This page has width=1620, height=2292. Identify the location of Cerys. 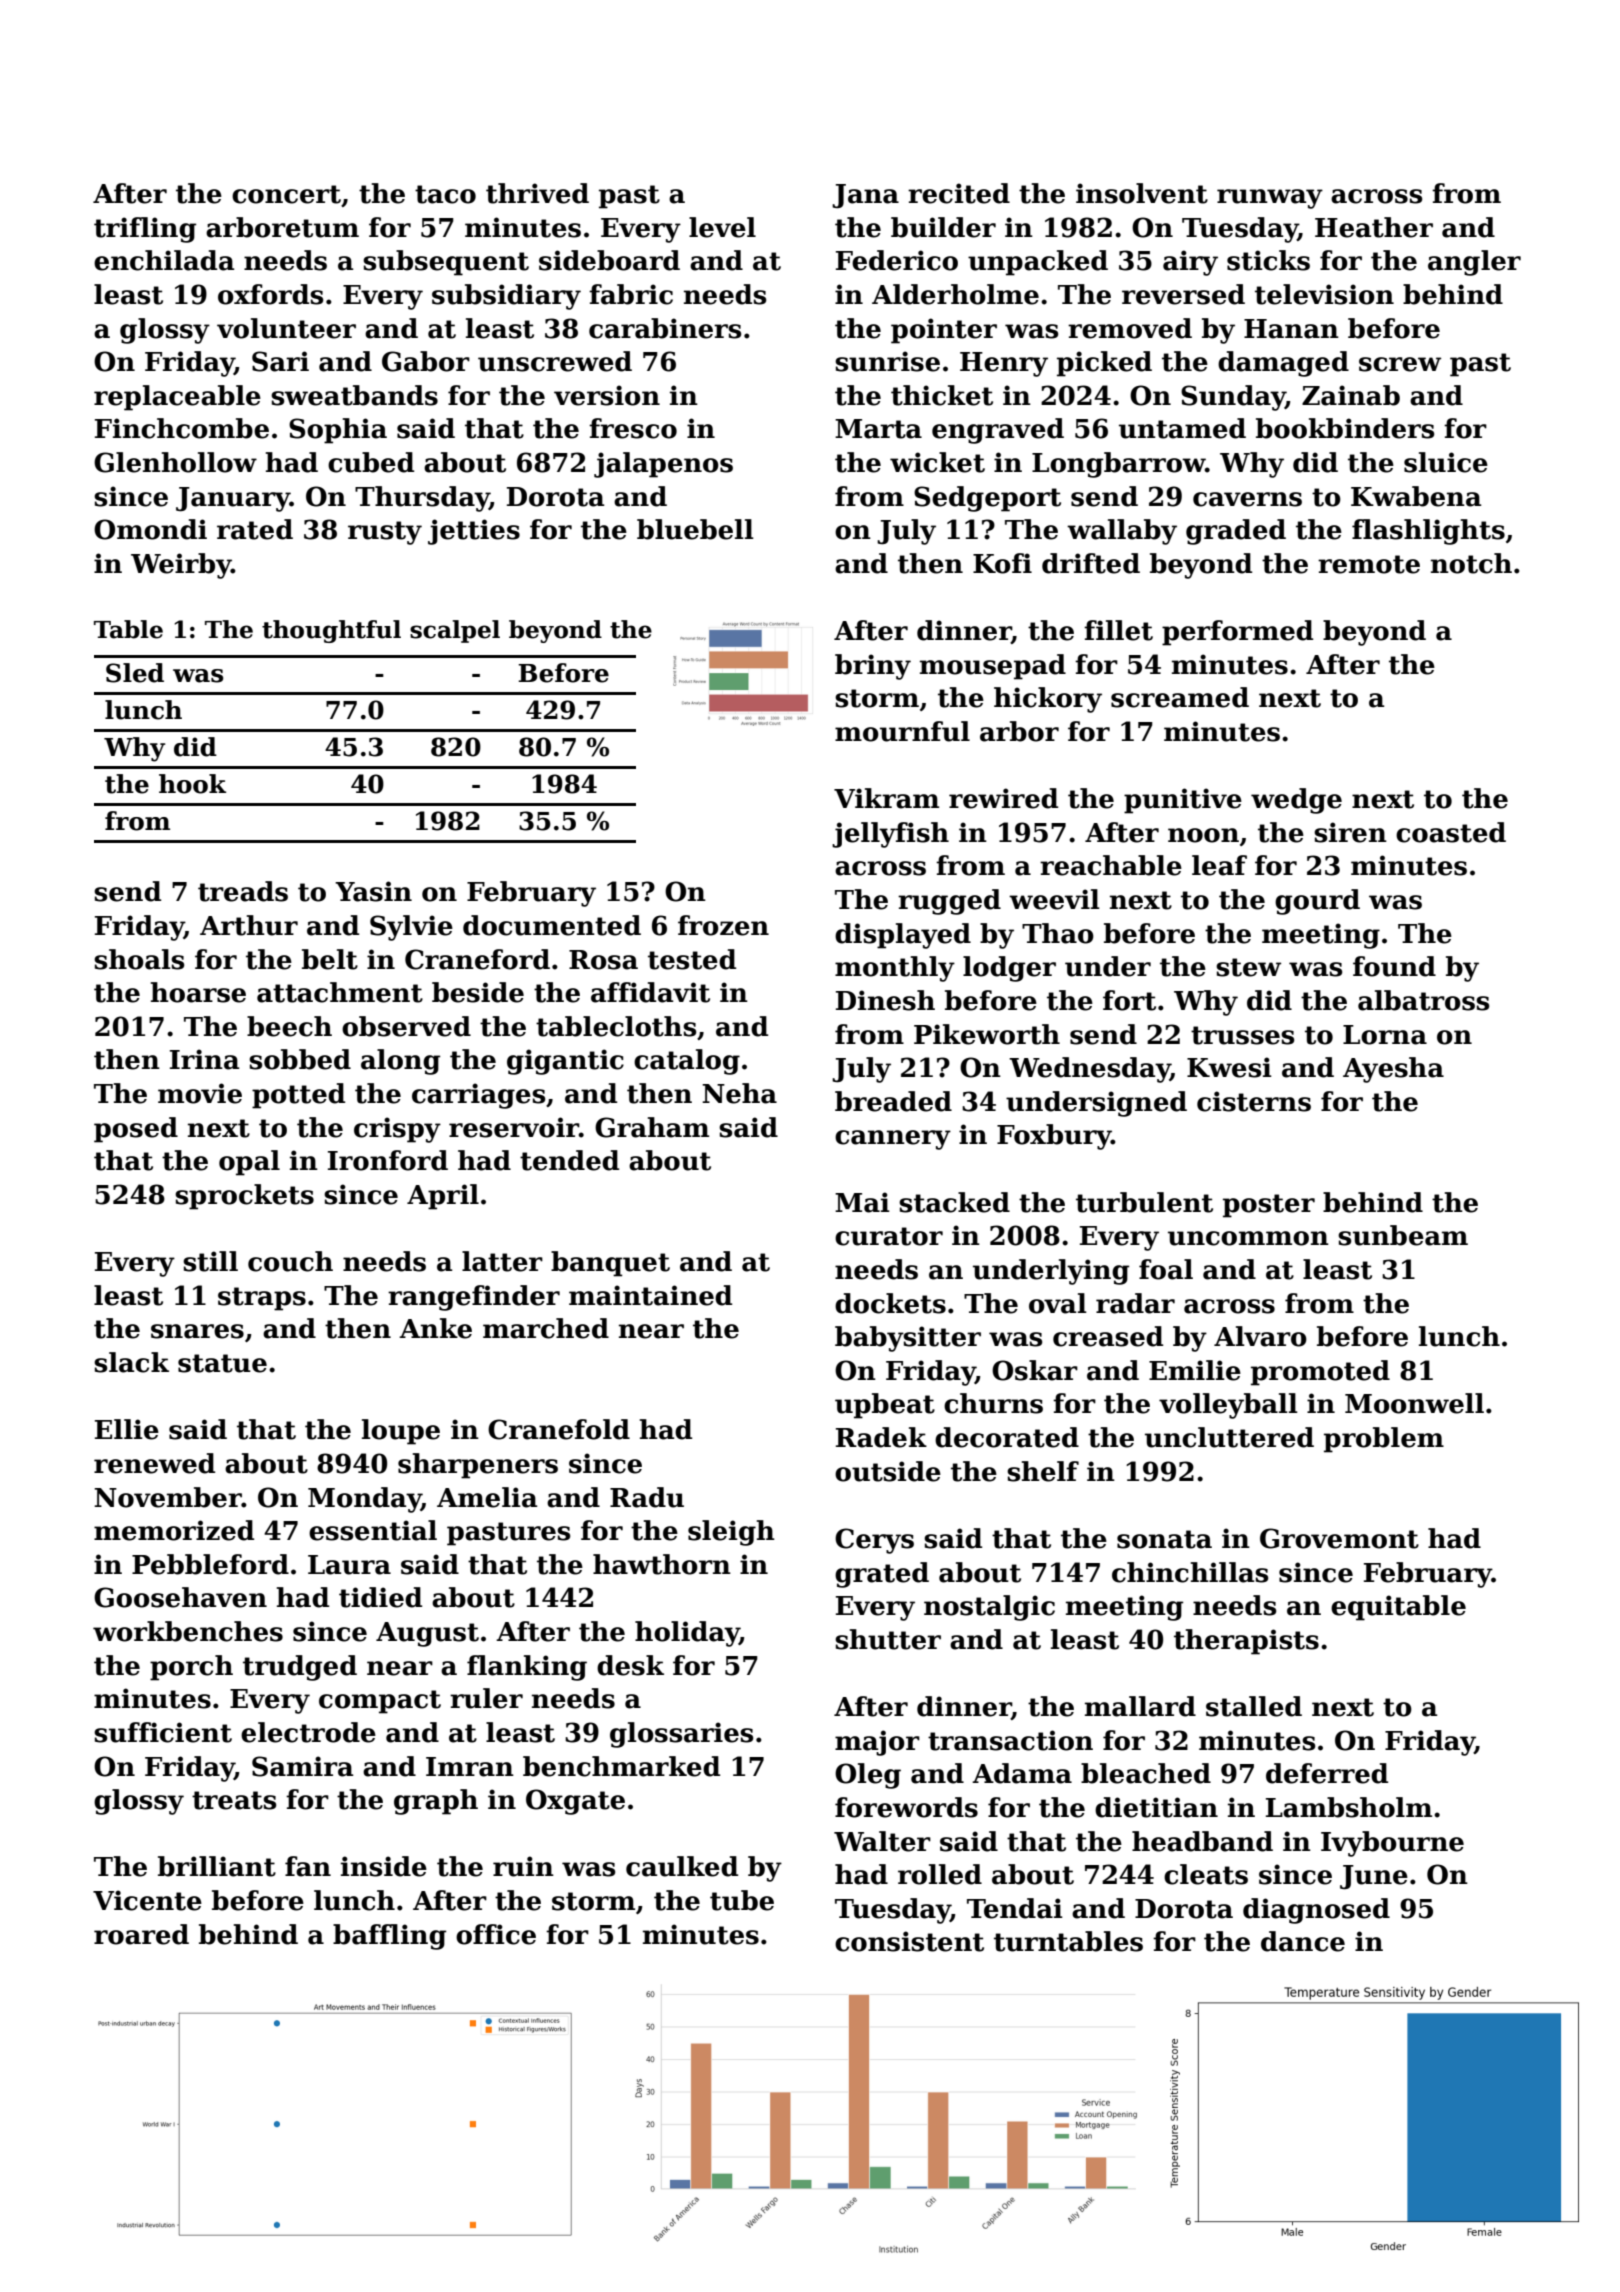
(874, 1541).
